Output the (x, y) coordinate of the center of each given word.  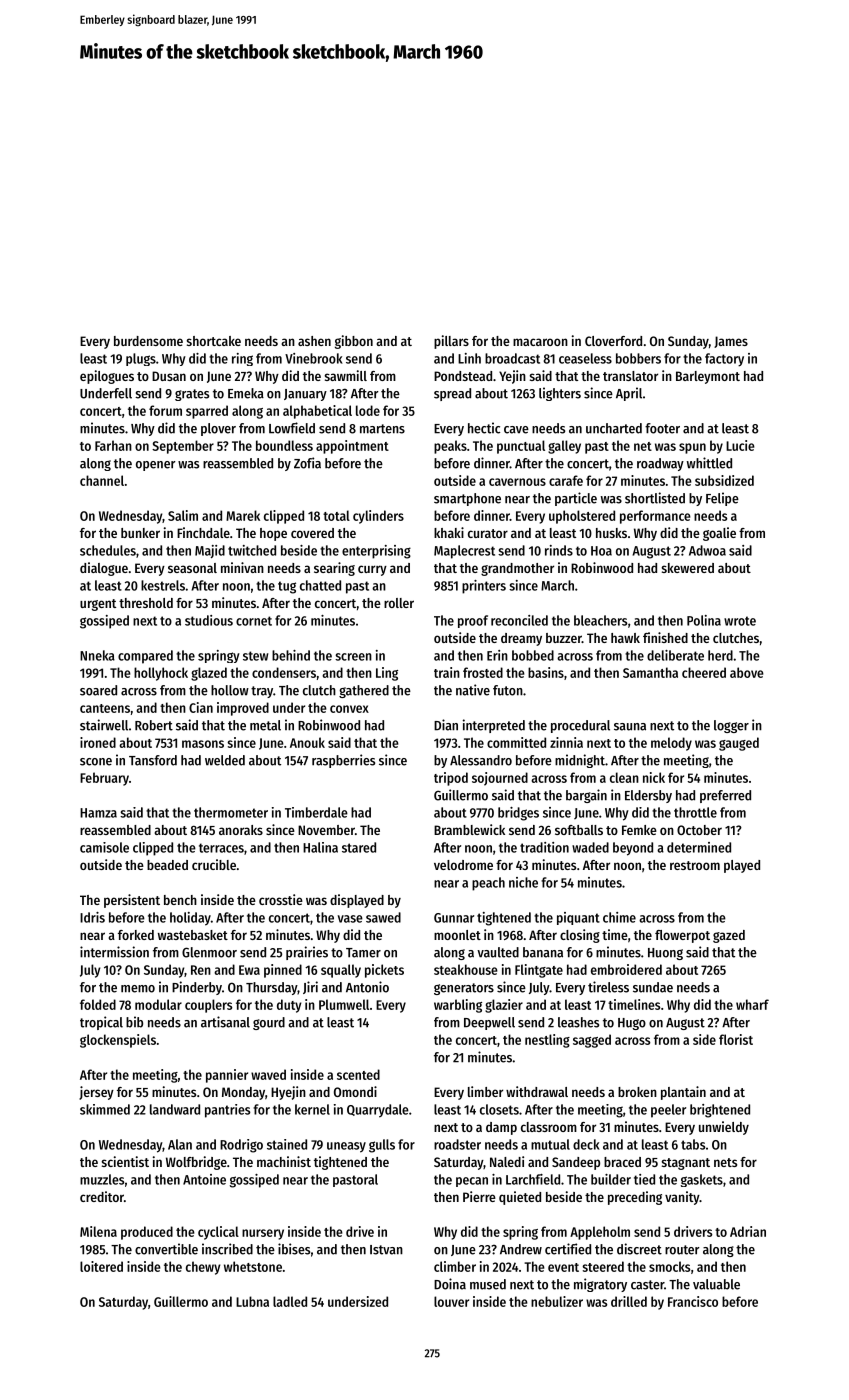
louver (451, 1301)
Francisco (693, 1301)
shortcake (214, 341)
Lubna (252, 1301)
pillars (451, 342)
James (731, 342)
